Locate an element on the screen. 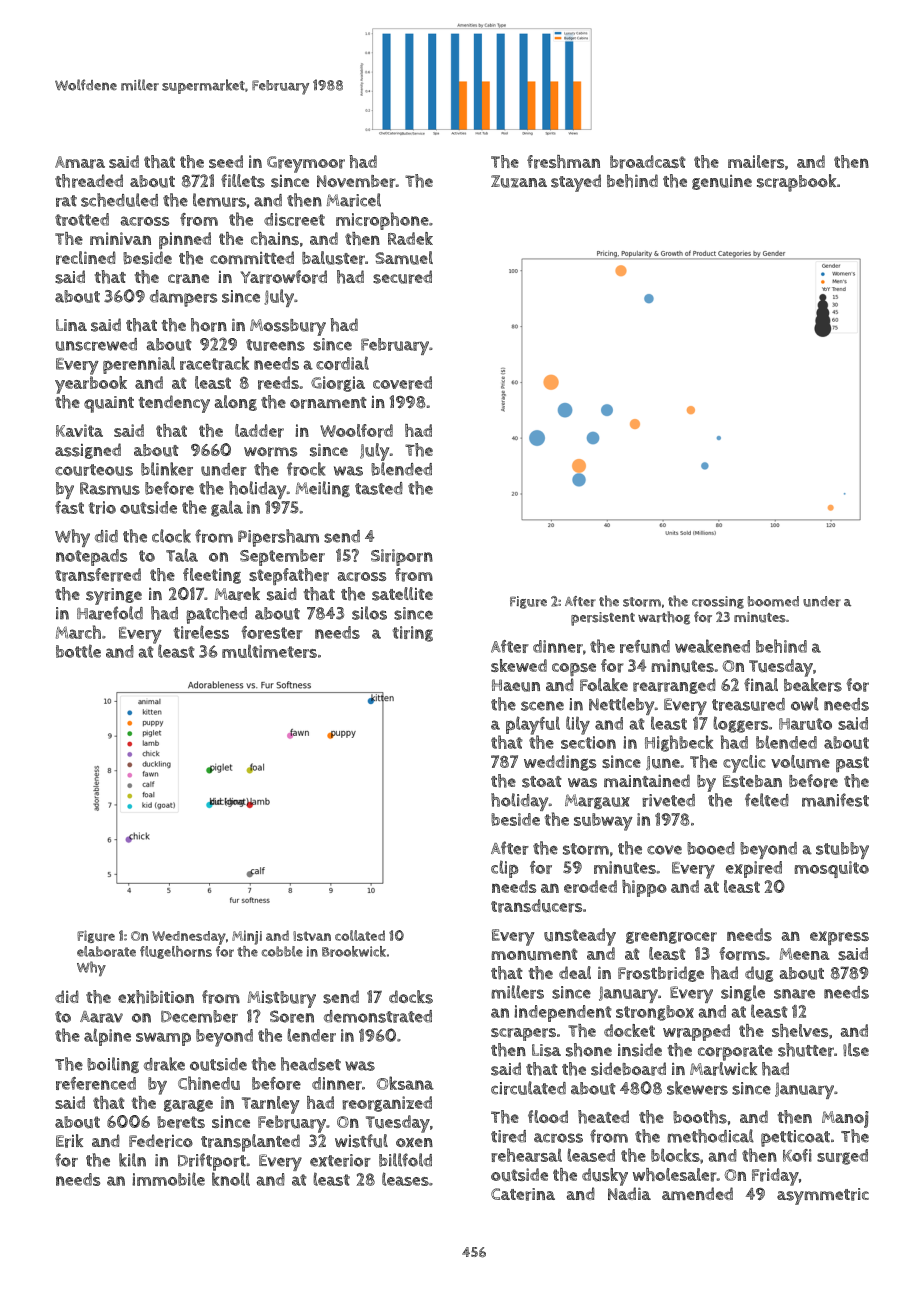 The width and height of the screenshot is (924, 1311). elaborate is located at coordinates (106, 951).
